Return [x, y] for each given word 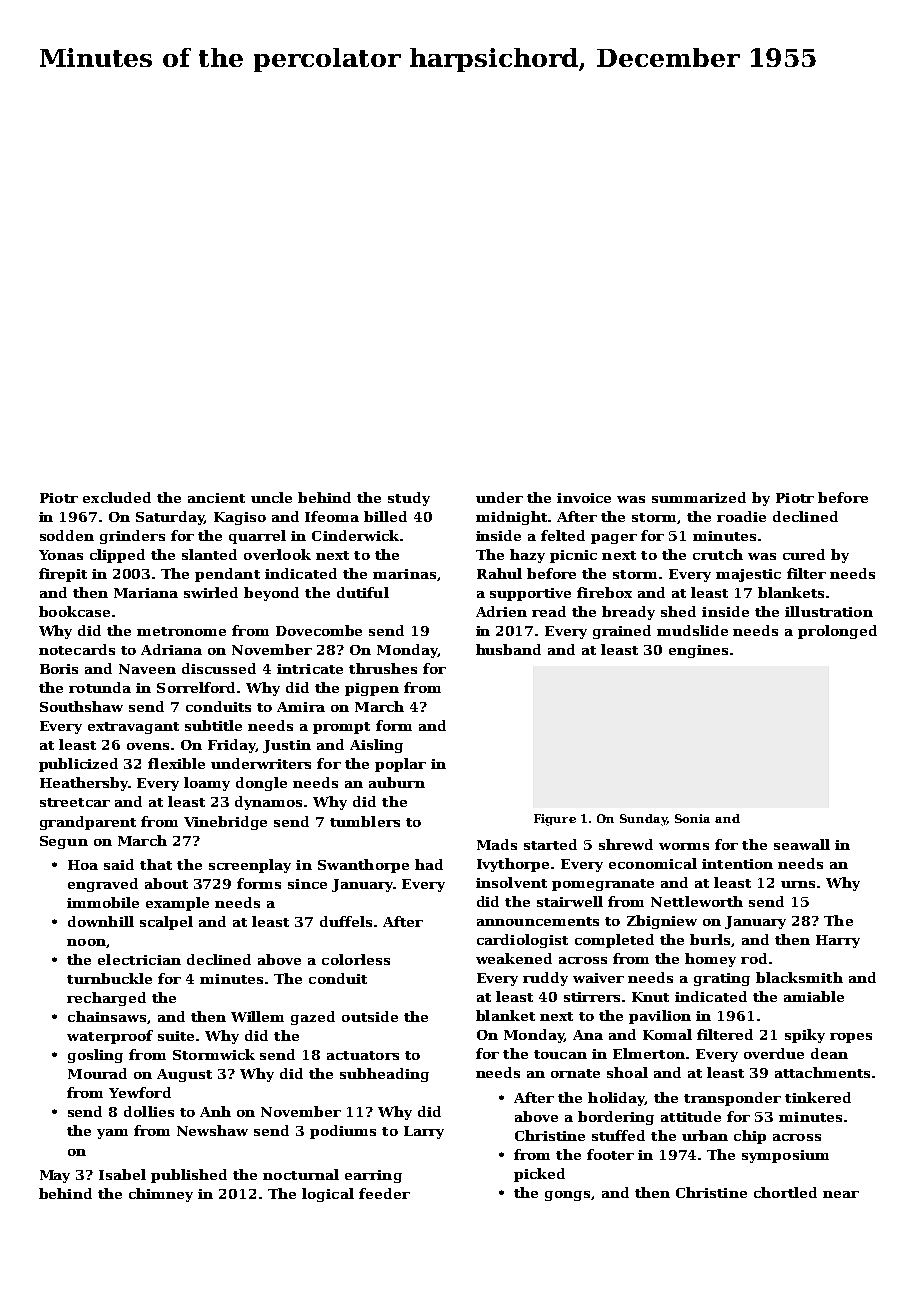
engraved [103, 885]
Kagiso [240, 518]
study [409, 499]
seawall [802, 844]
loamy [207, 784]
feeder [384, 1193]
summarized [699, 497]
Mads [497, 844]
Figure [555, 820]
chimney [161, 1195]
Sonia [692, 818]
